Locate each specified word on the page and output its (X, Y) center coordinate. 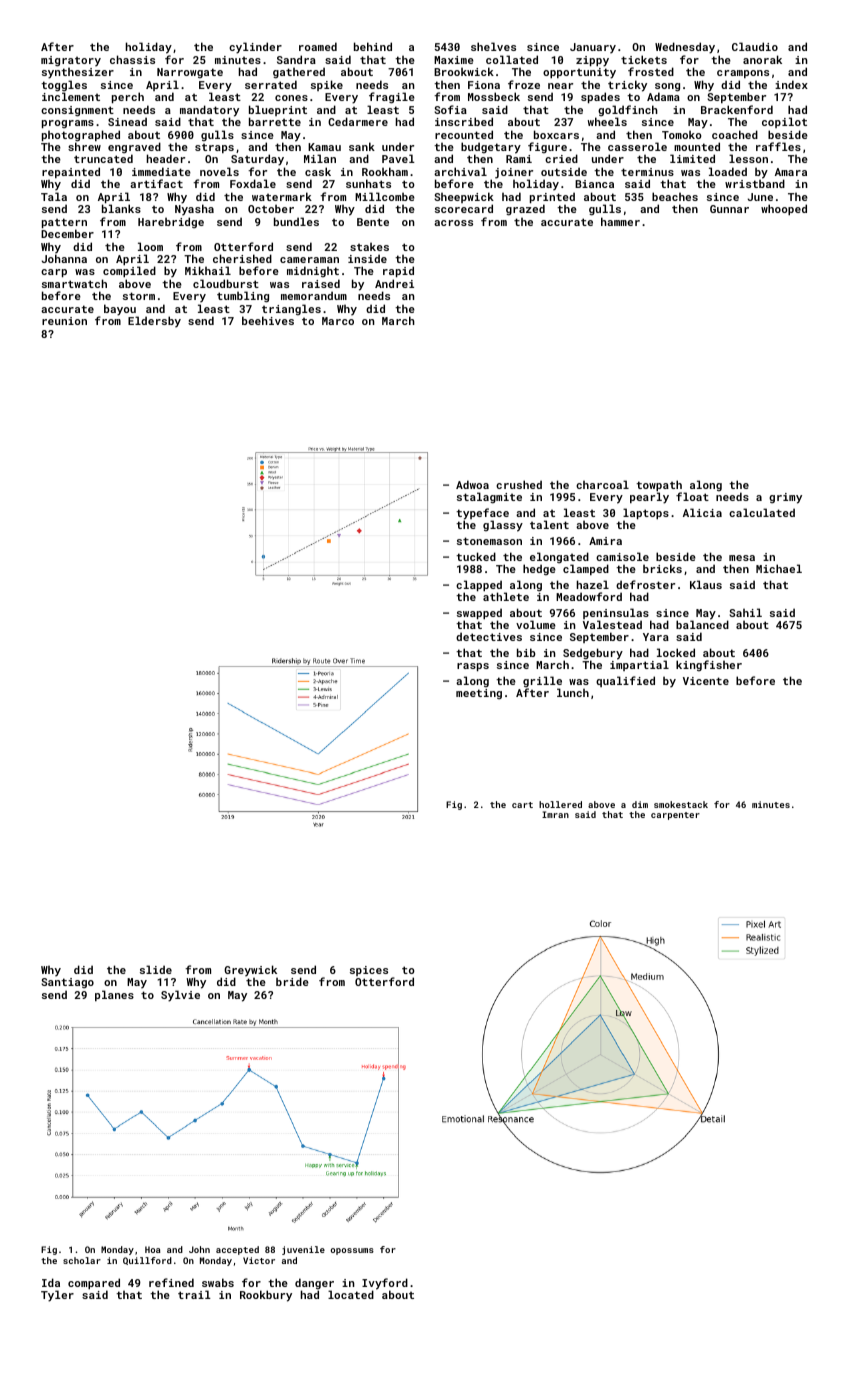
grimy (785, 498)
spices (369, 971)
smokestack (681, 804)
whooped (784, 209)
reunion (64, 321)
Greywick (251, 971)
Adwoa (472, 484)
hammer (620, 221)
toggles (64, 86)
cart (522, 805)
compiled (129, 272)
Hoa (153, 1249)
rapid (398, 271)
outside (564, 171)
